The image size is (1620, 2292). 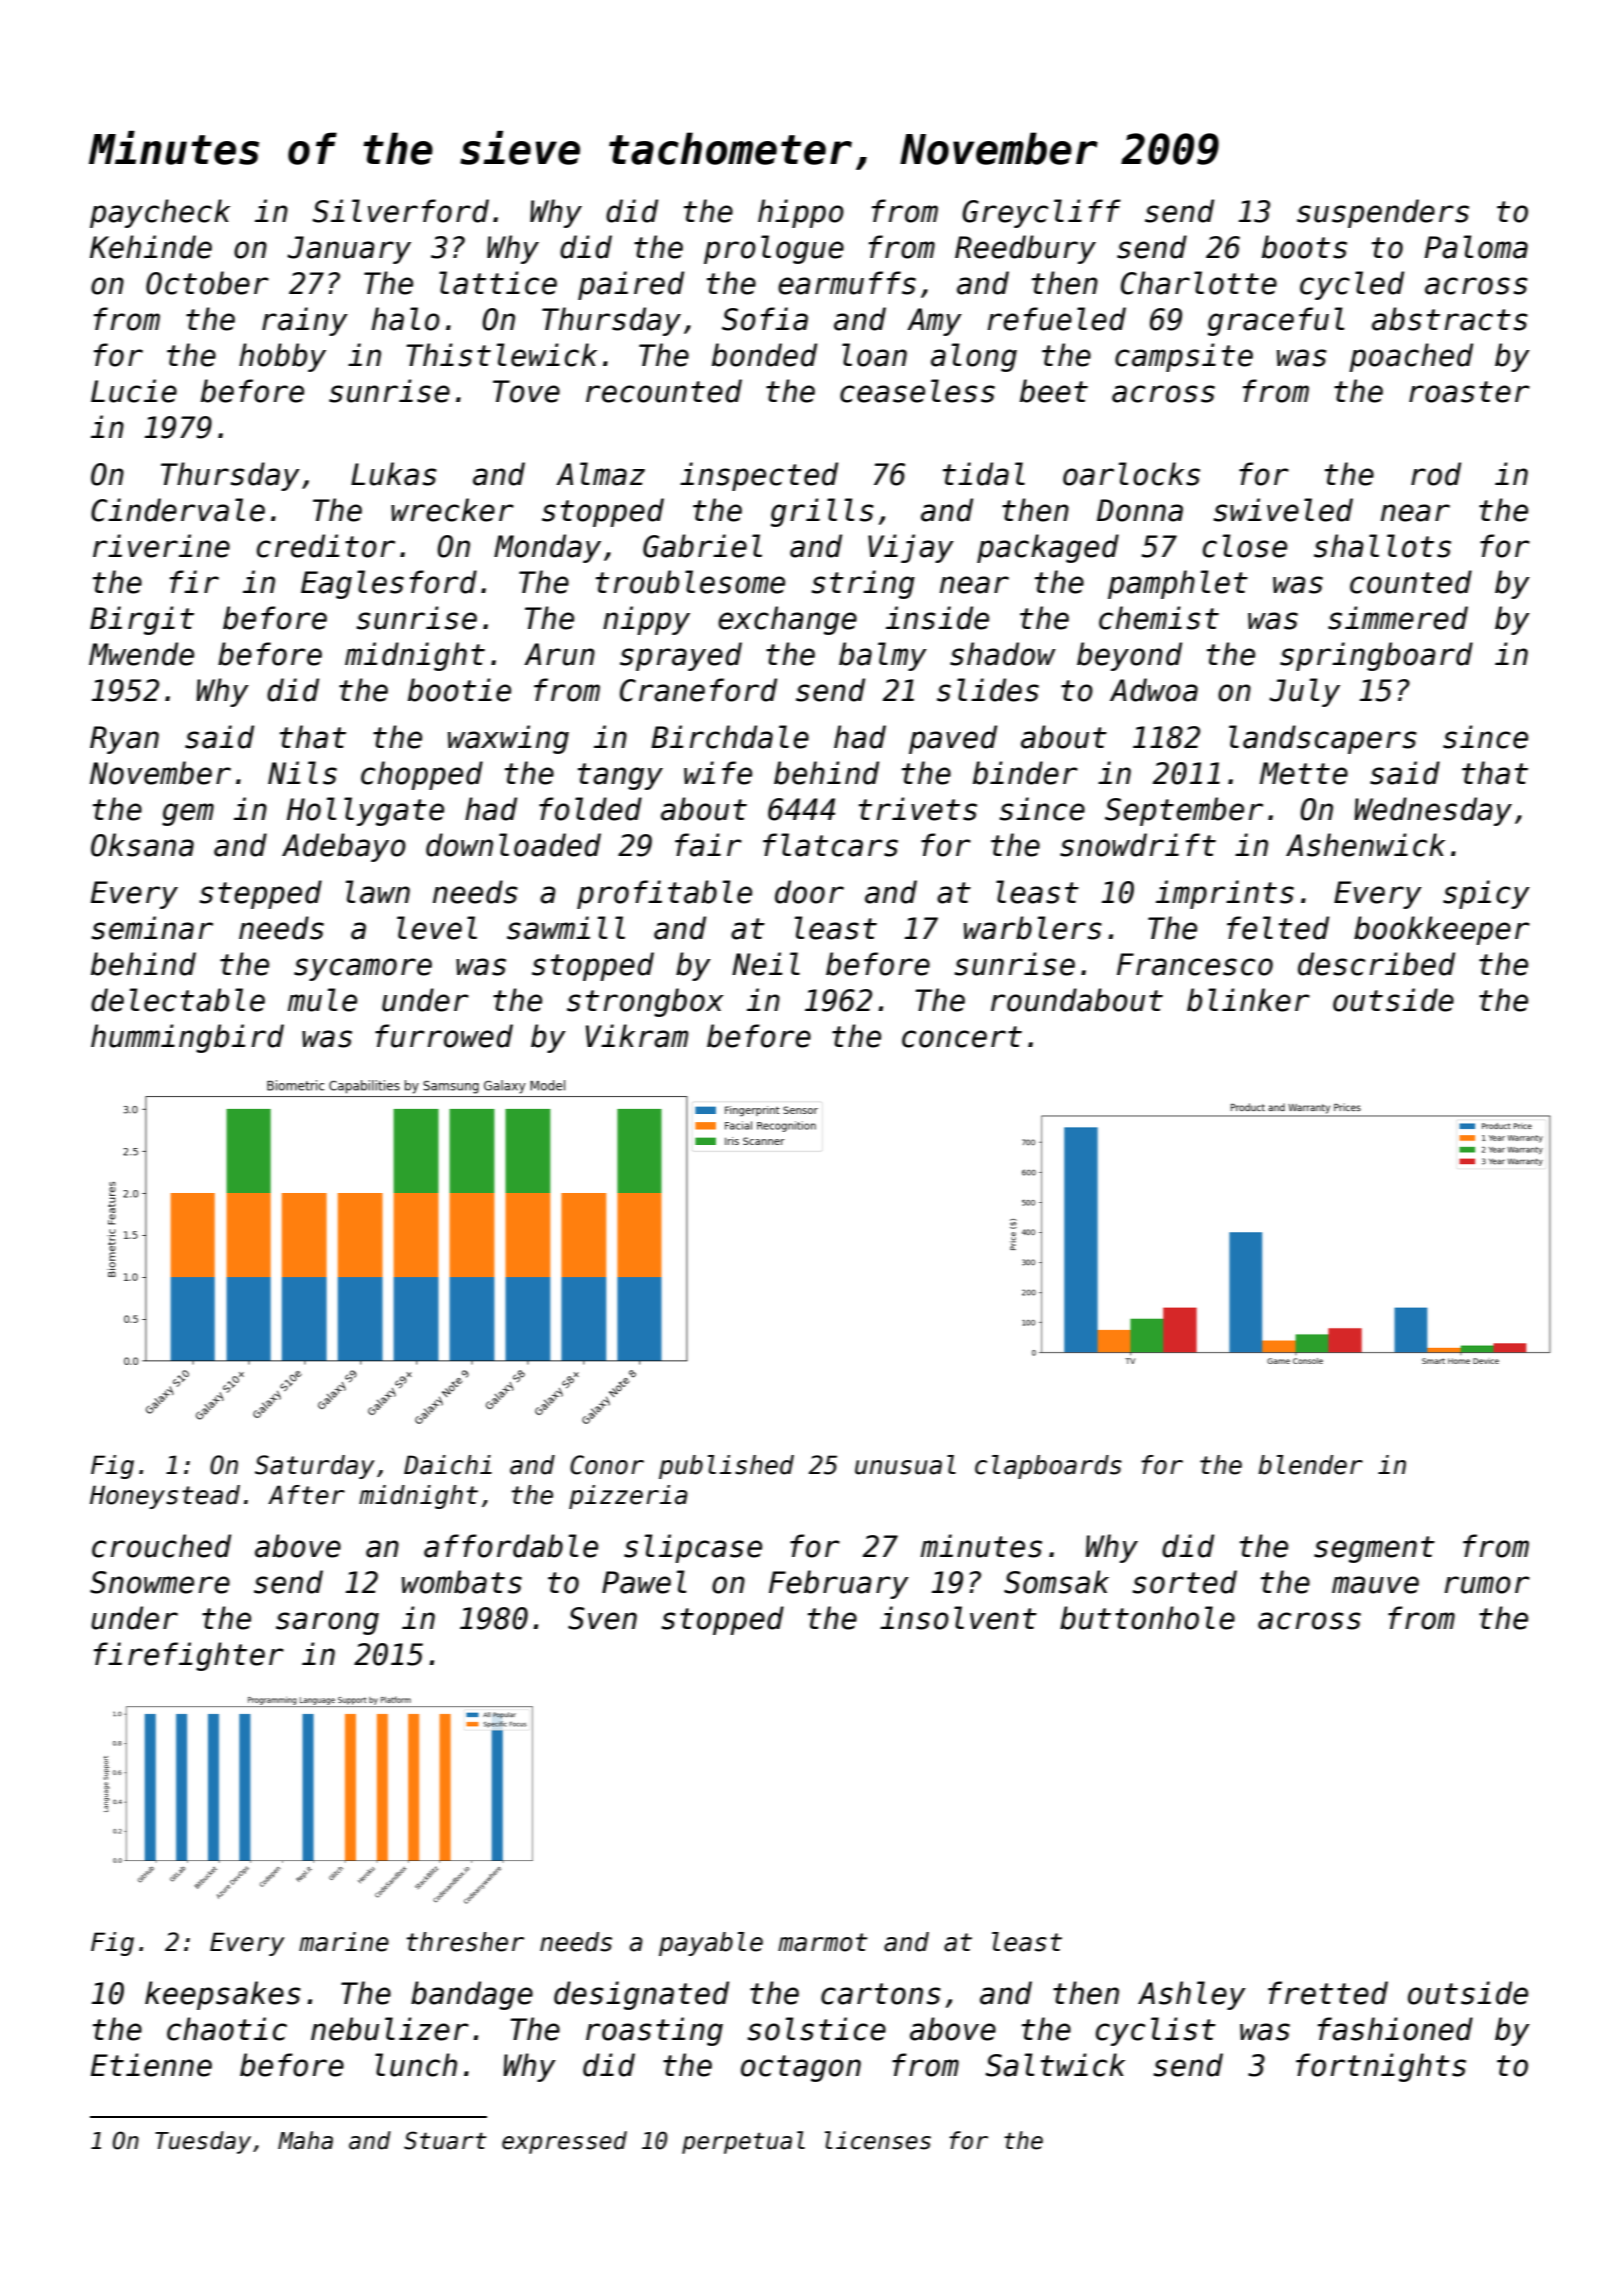 I want to click on Ryan, so click(x=124, y=740).
